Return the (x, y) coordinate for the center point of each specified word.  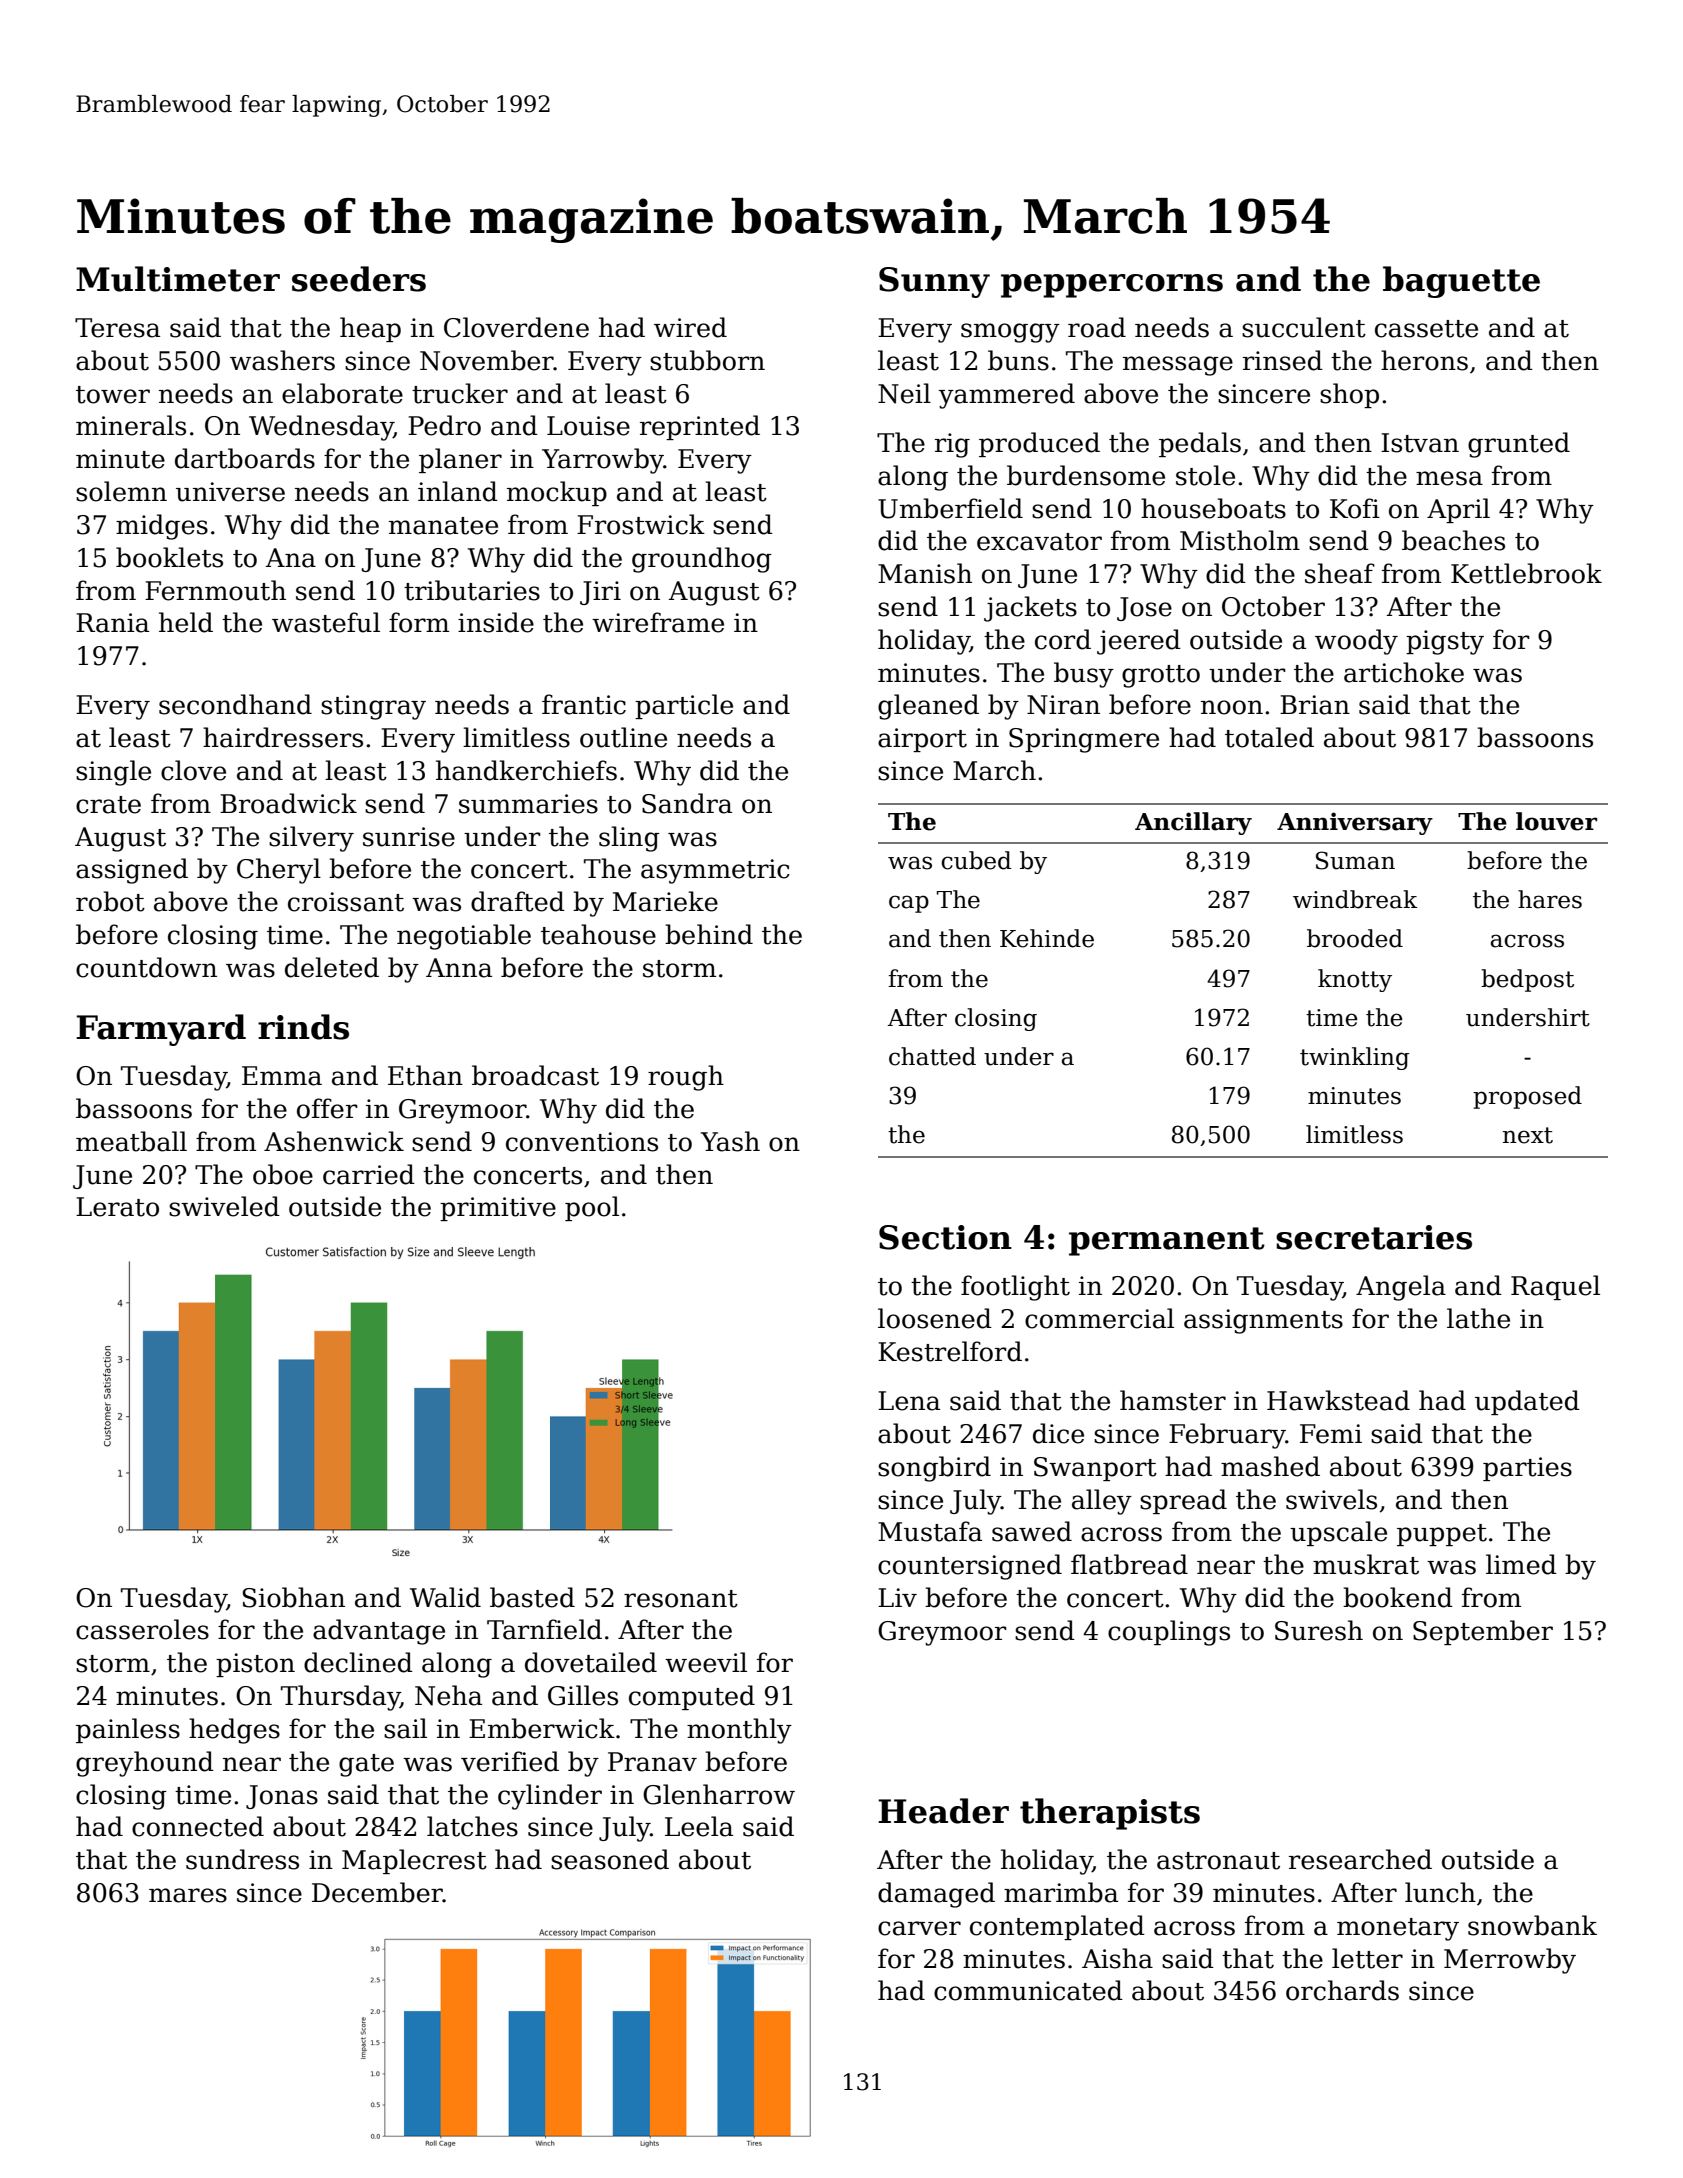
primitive (498, 1209)
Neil (904, 393)
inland (458, 491)
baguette (1461, 282)
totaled (1269, 737)
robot (110, 901)
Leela (699, 1826)
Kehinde (1047, 938)
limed (1521, 1564)
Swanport (1095, 1469)
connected (198, 1826)
